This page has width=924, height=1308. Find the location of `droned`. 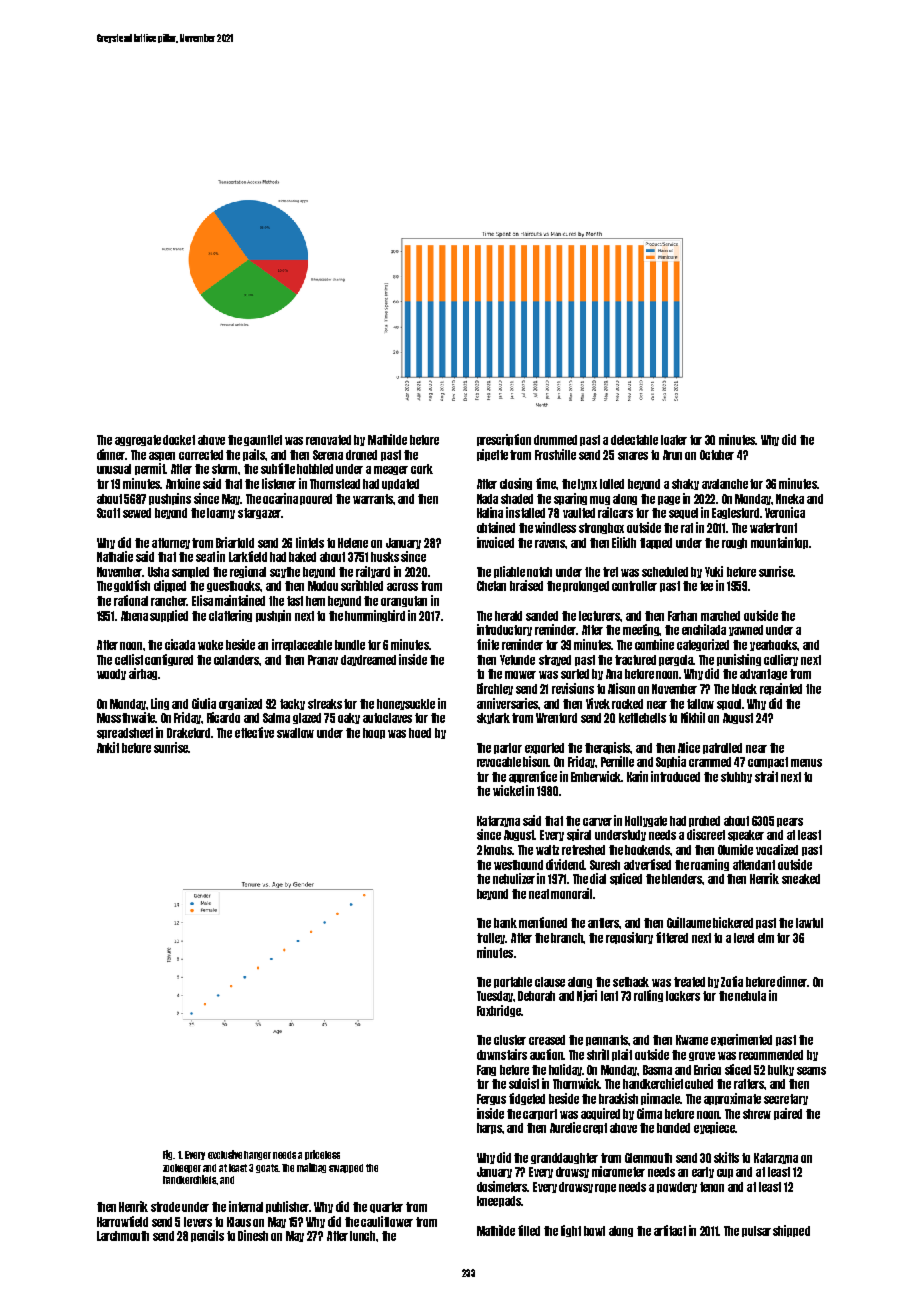

droned is located at coordinates (361, 455).
